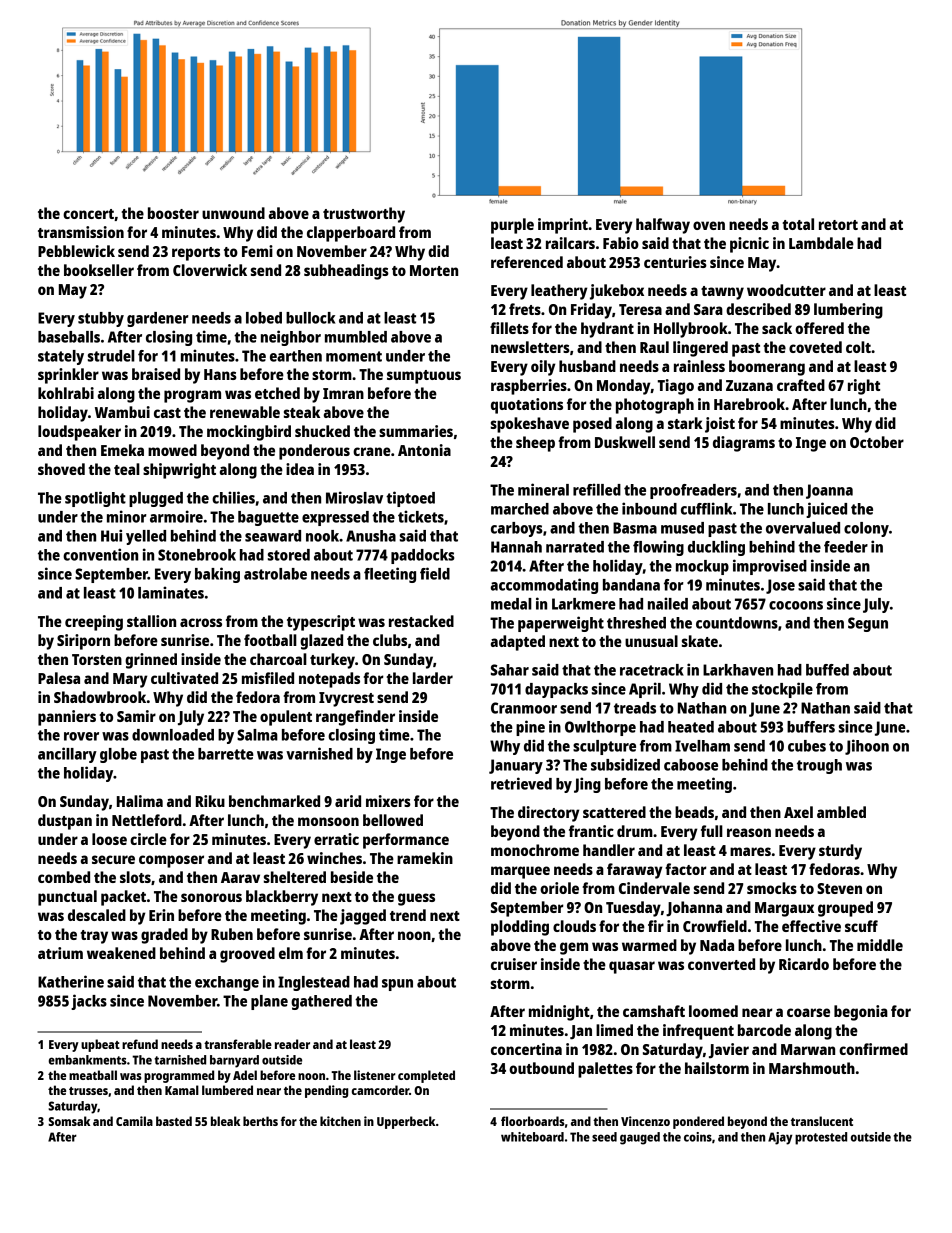 Image resolution: width=952 pixels, height=1233 pixels. Describe the element at coordinates (868, 624) in the screenshot. I see `Segun` at that location.
